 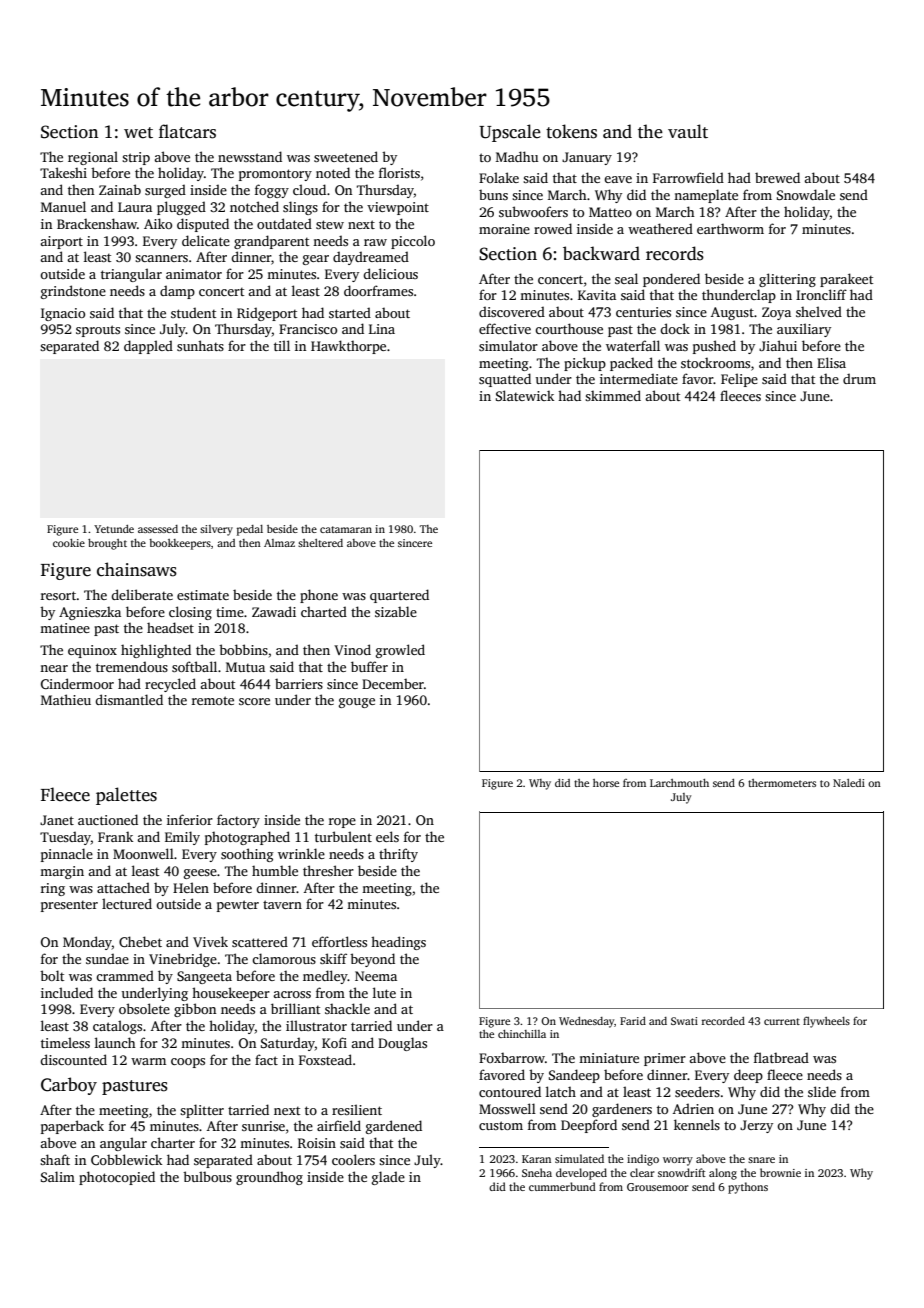 What do you see at coordinates (665, 1059) in the page?
I see `primer` at bounding box center [665, 1059].
